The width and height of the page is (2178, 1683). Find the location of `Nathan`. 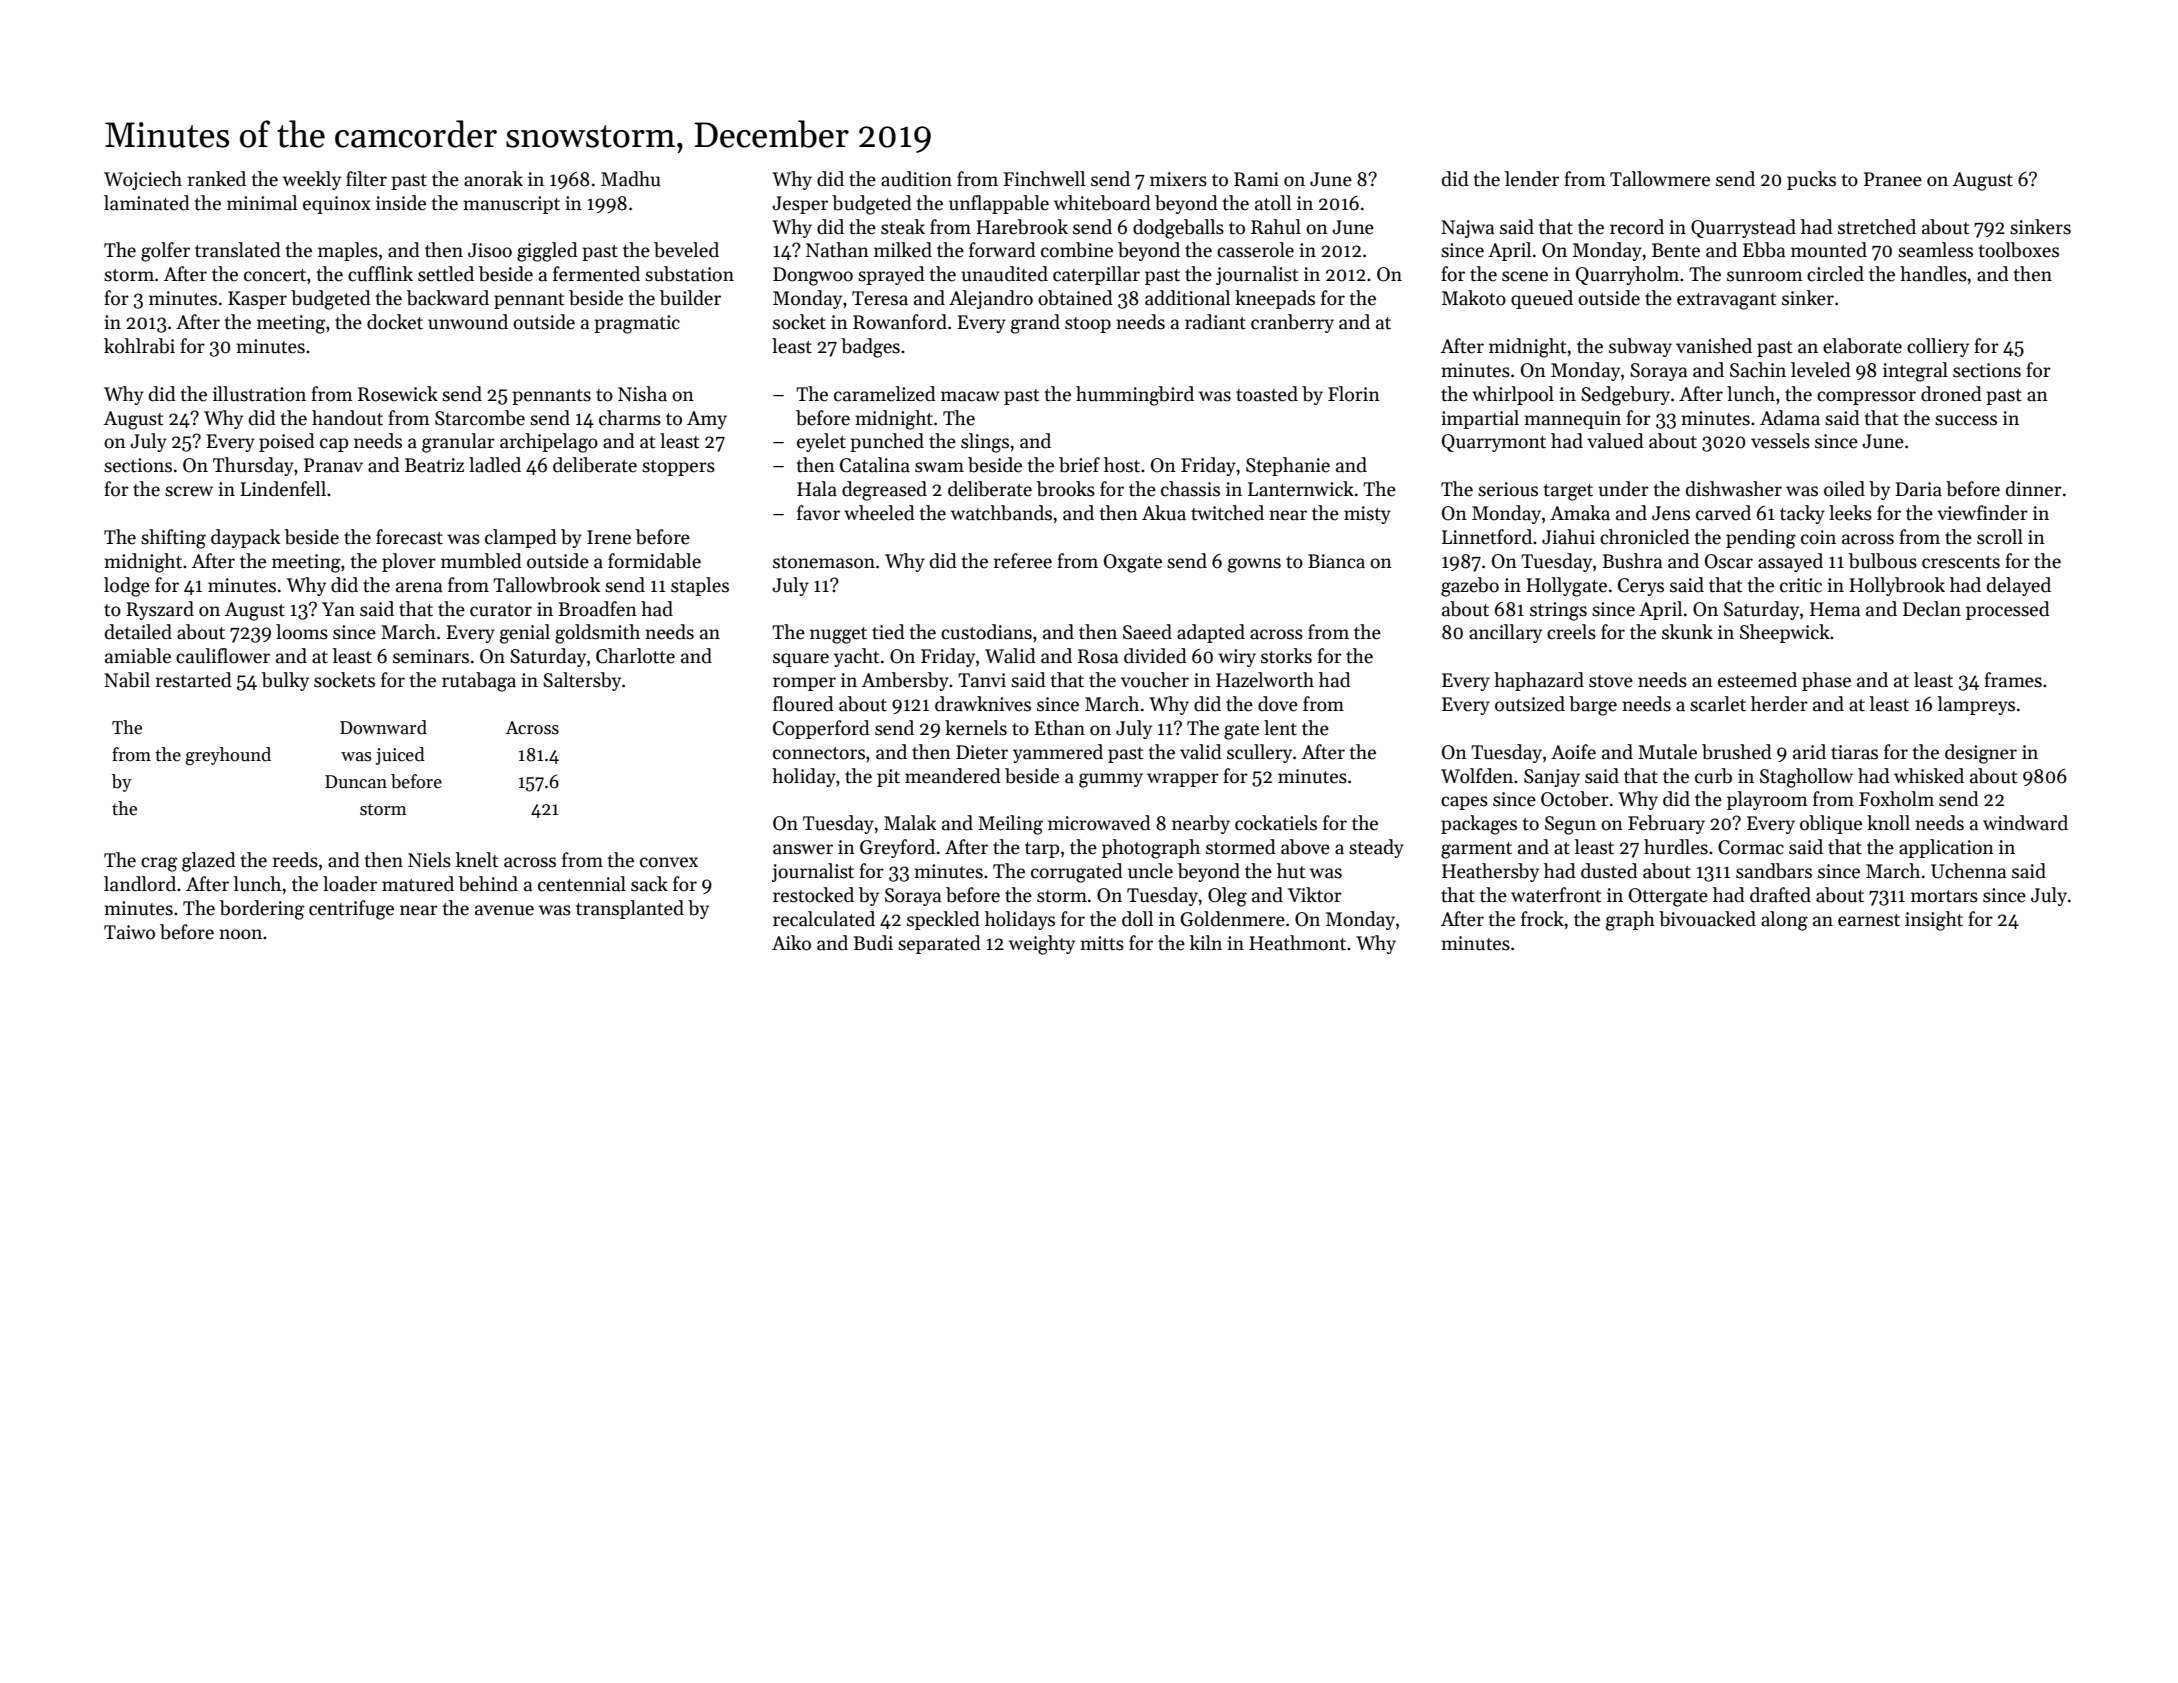

Nathan is located at coordinates (837, 250).
